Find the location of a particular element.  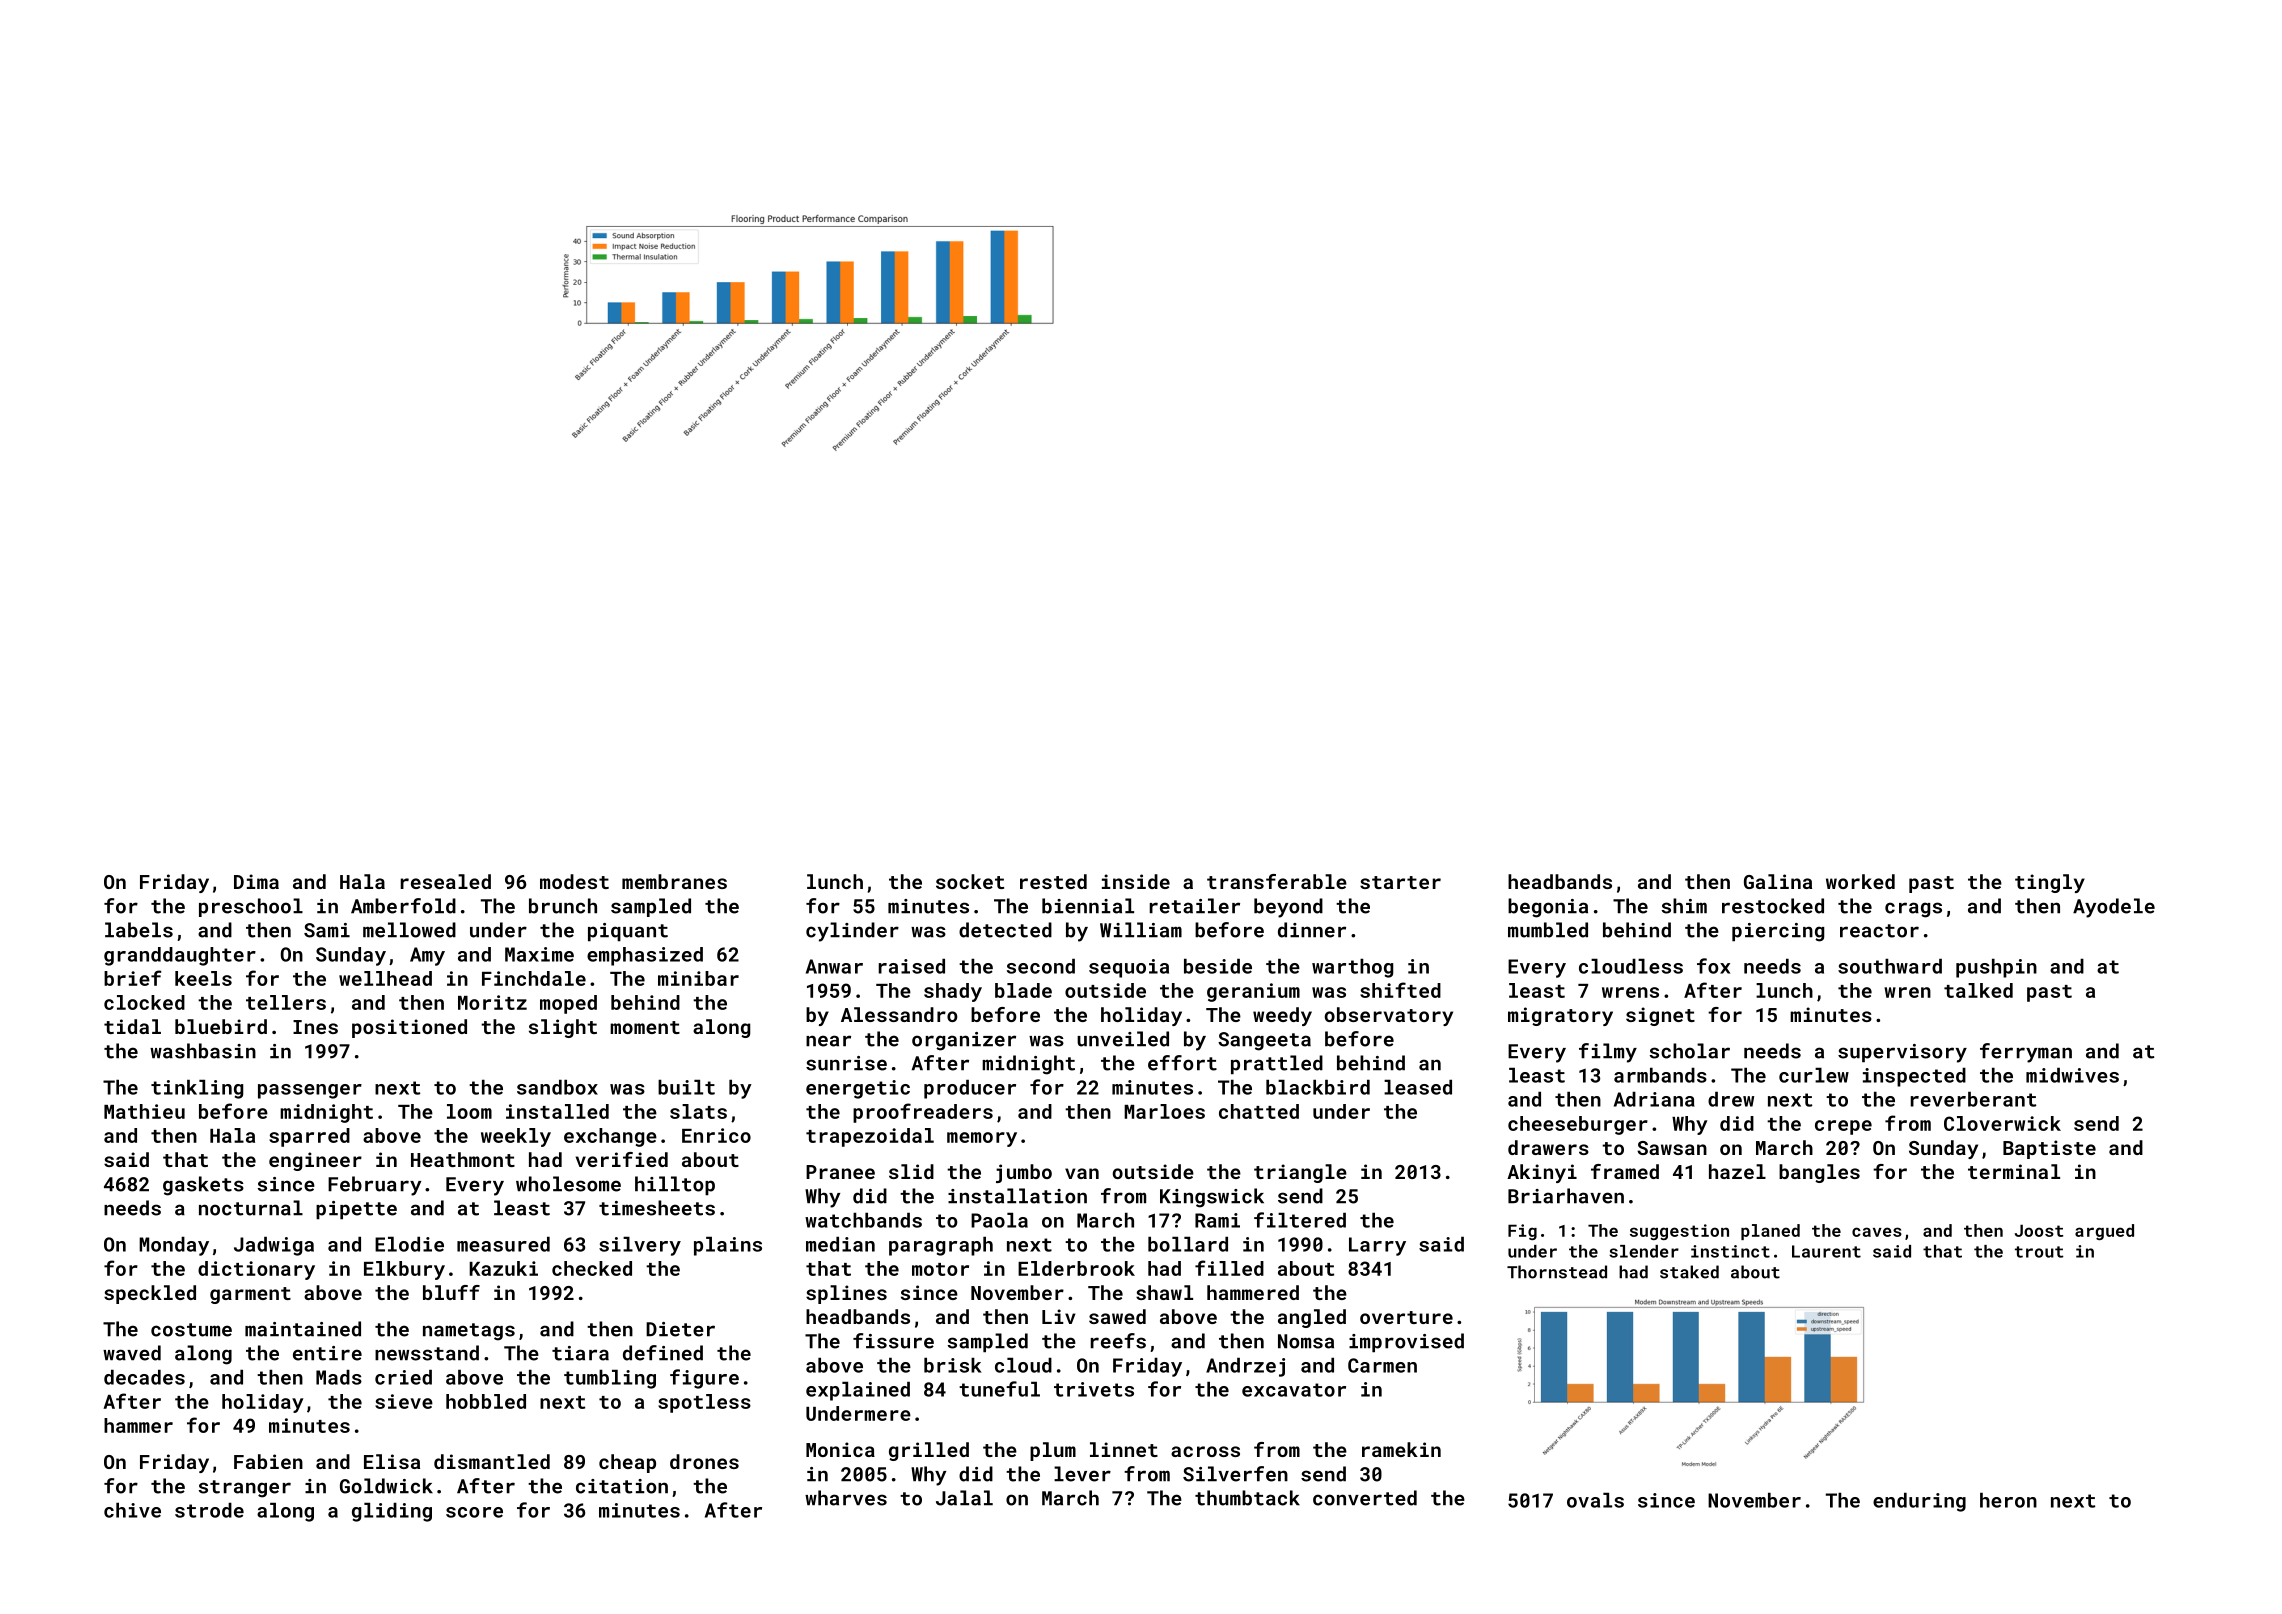

resealed is located at coordinates (446, 881).
